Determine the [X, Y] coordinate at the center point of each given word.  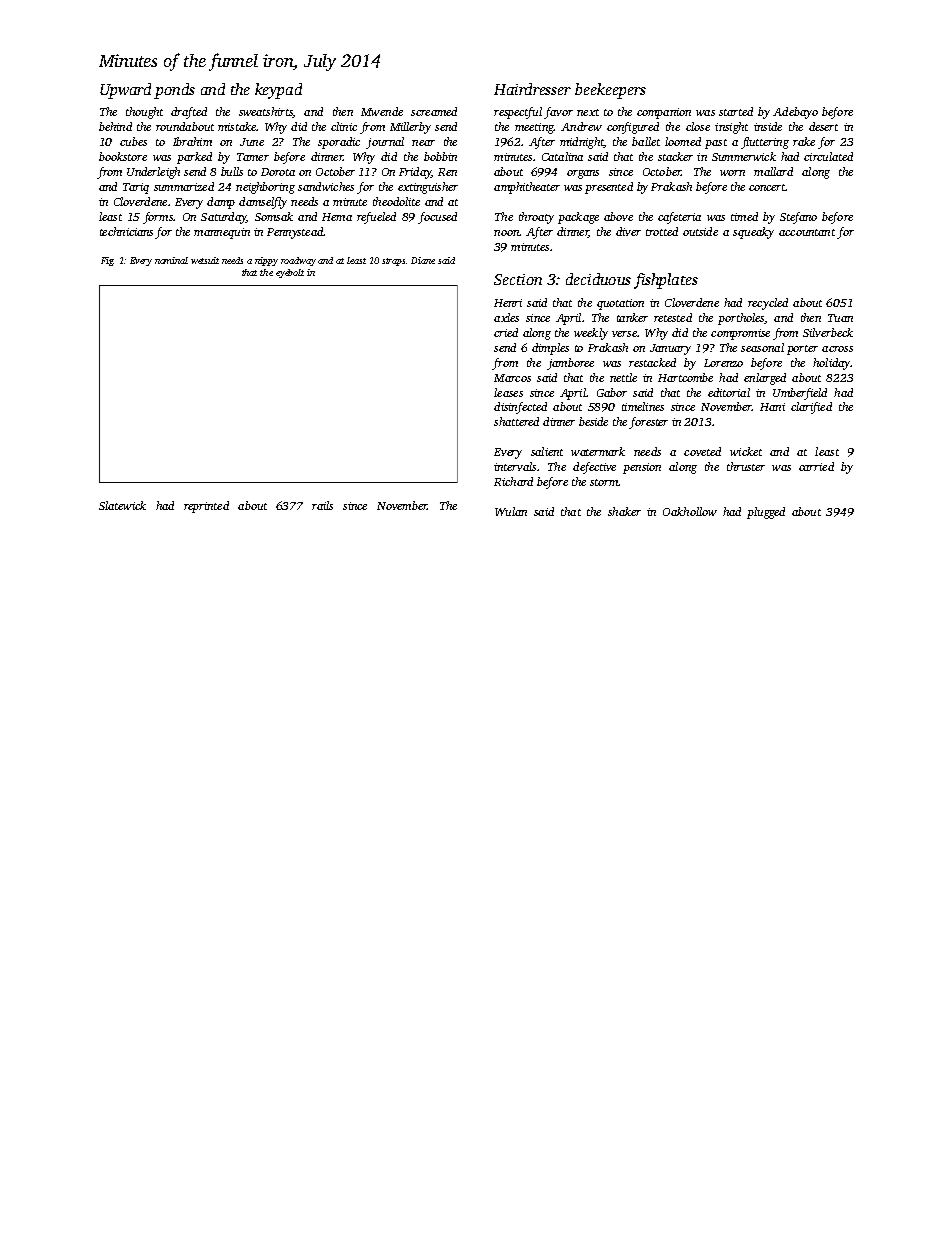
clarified [811, 408]
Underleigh [153, 173]
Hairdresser [532, 89]
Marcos [512, 378]
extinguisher [428, 188]
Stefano [798, 218]
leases [508, 392]
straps [394, 262]
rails [322, 505]
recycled [768, 304]
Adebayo [795, 113]
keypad [278, 91]
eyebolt [290, 273]
